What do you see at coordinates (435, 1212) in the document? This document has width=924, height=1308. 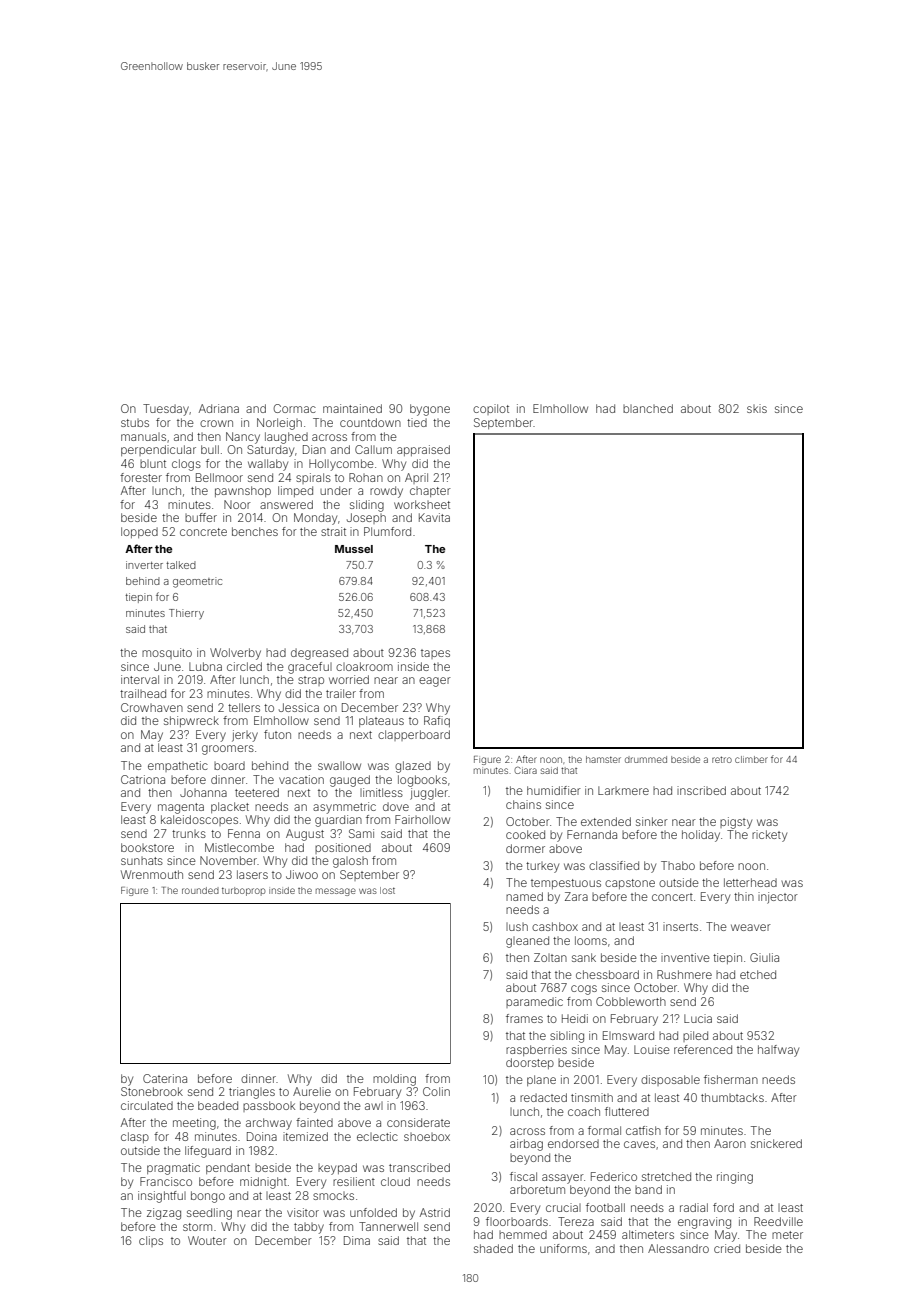 I see `Astrid` at bounding box center [435, 1212].
